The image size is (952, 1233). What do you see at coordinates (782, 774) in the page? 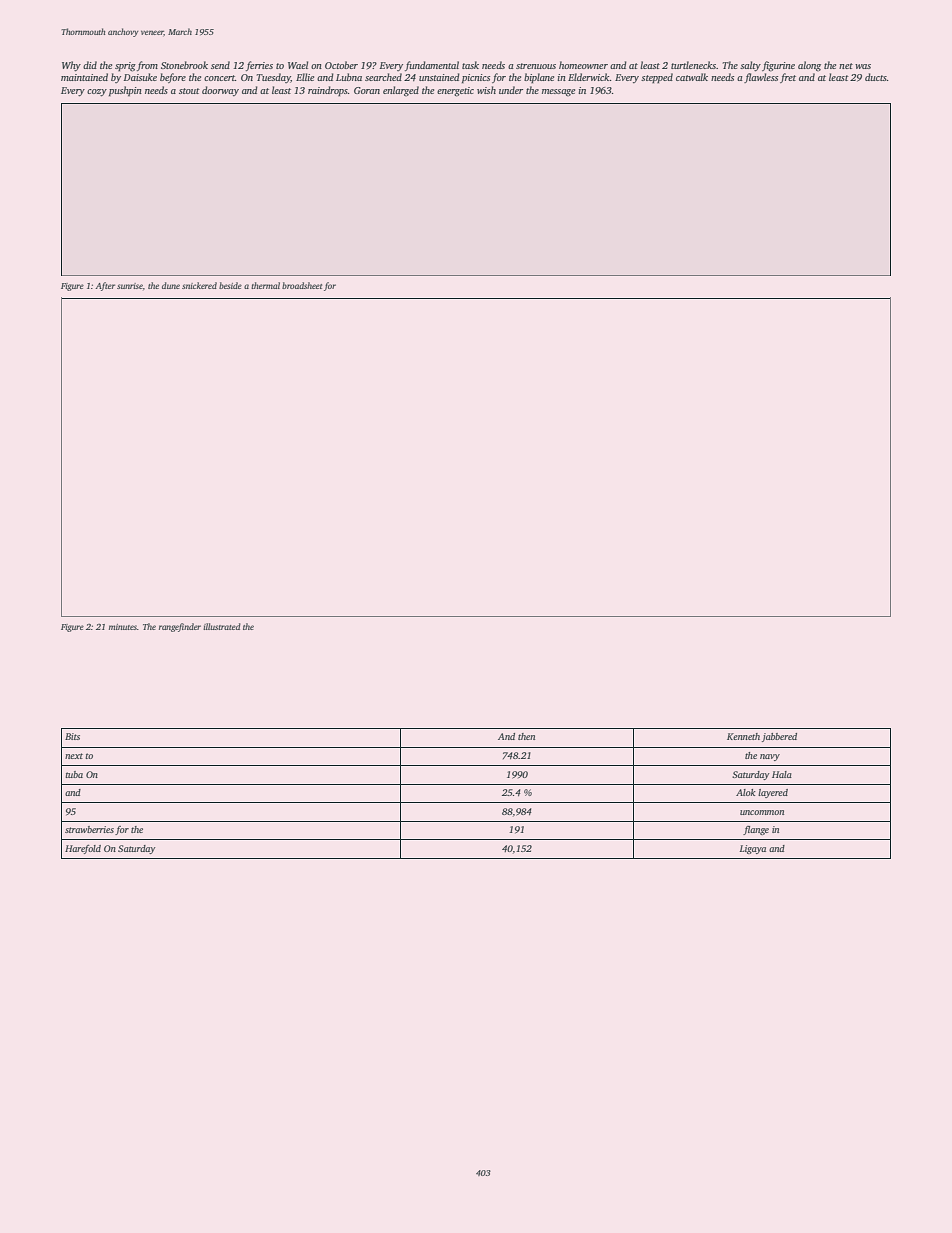
I see `Hala` at bounding box center [782, 774].
